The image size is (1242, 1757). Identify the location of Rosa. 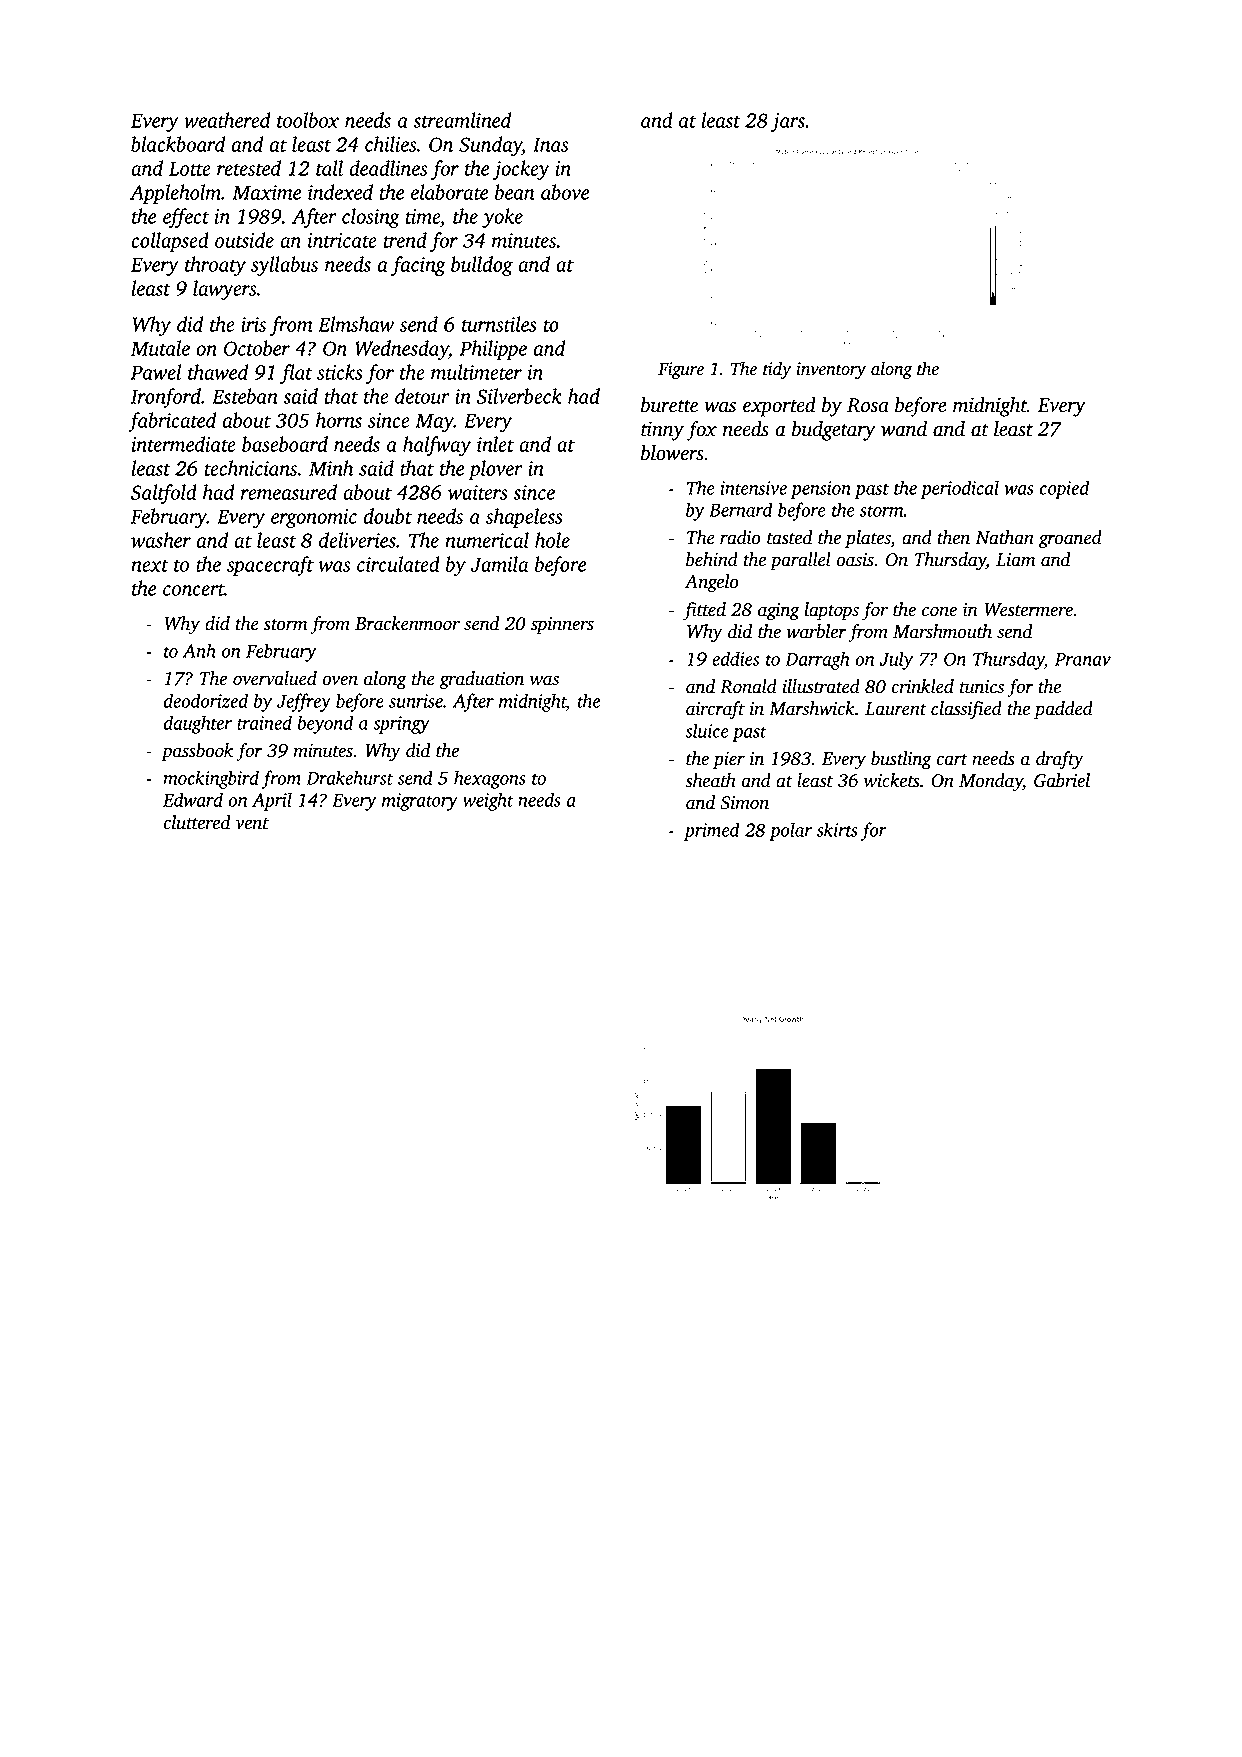
(868, 405).
